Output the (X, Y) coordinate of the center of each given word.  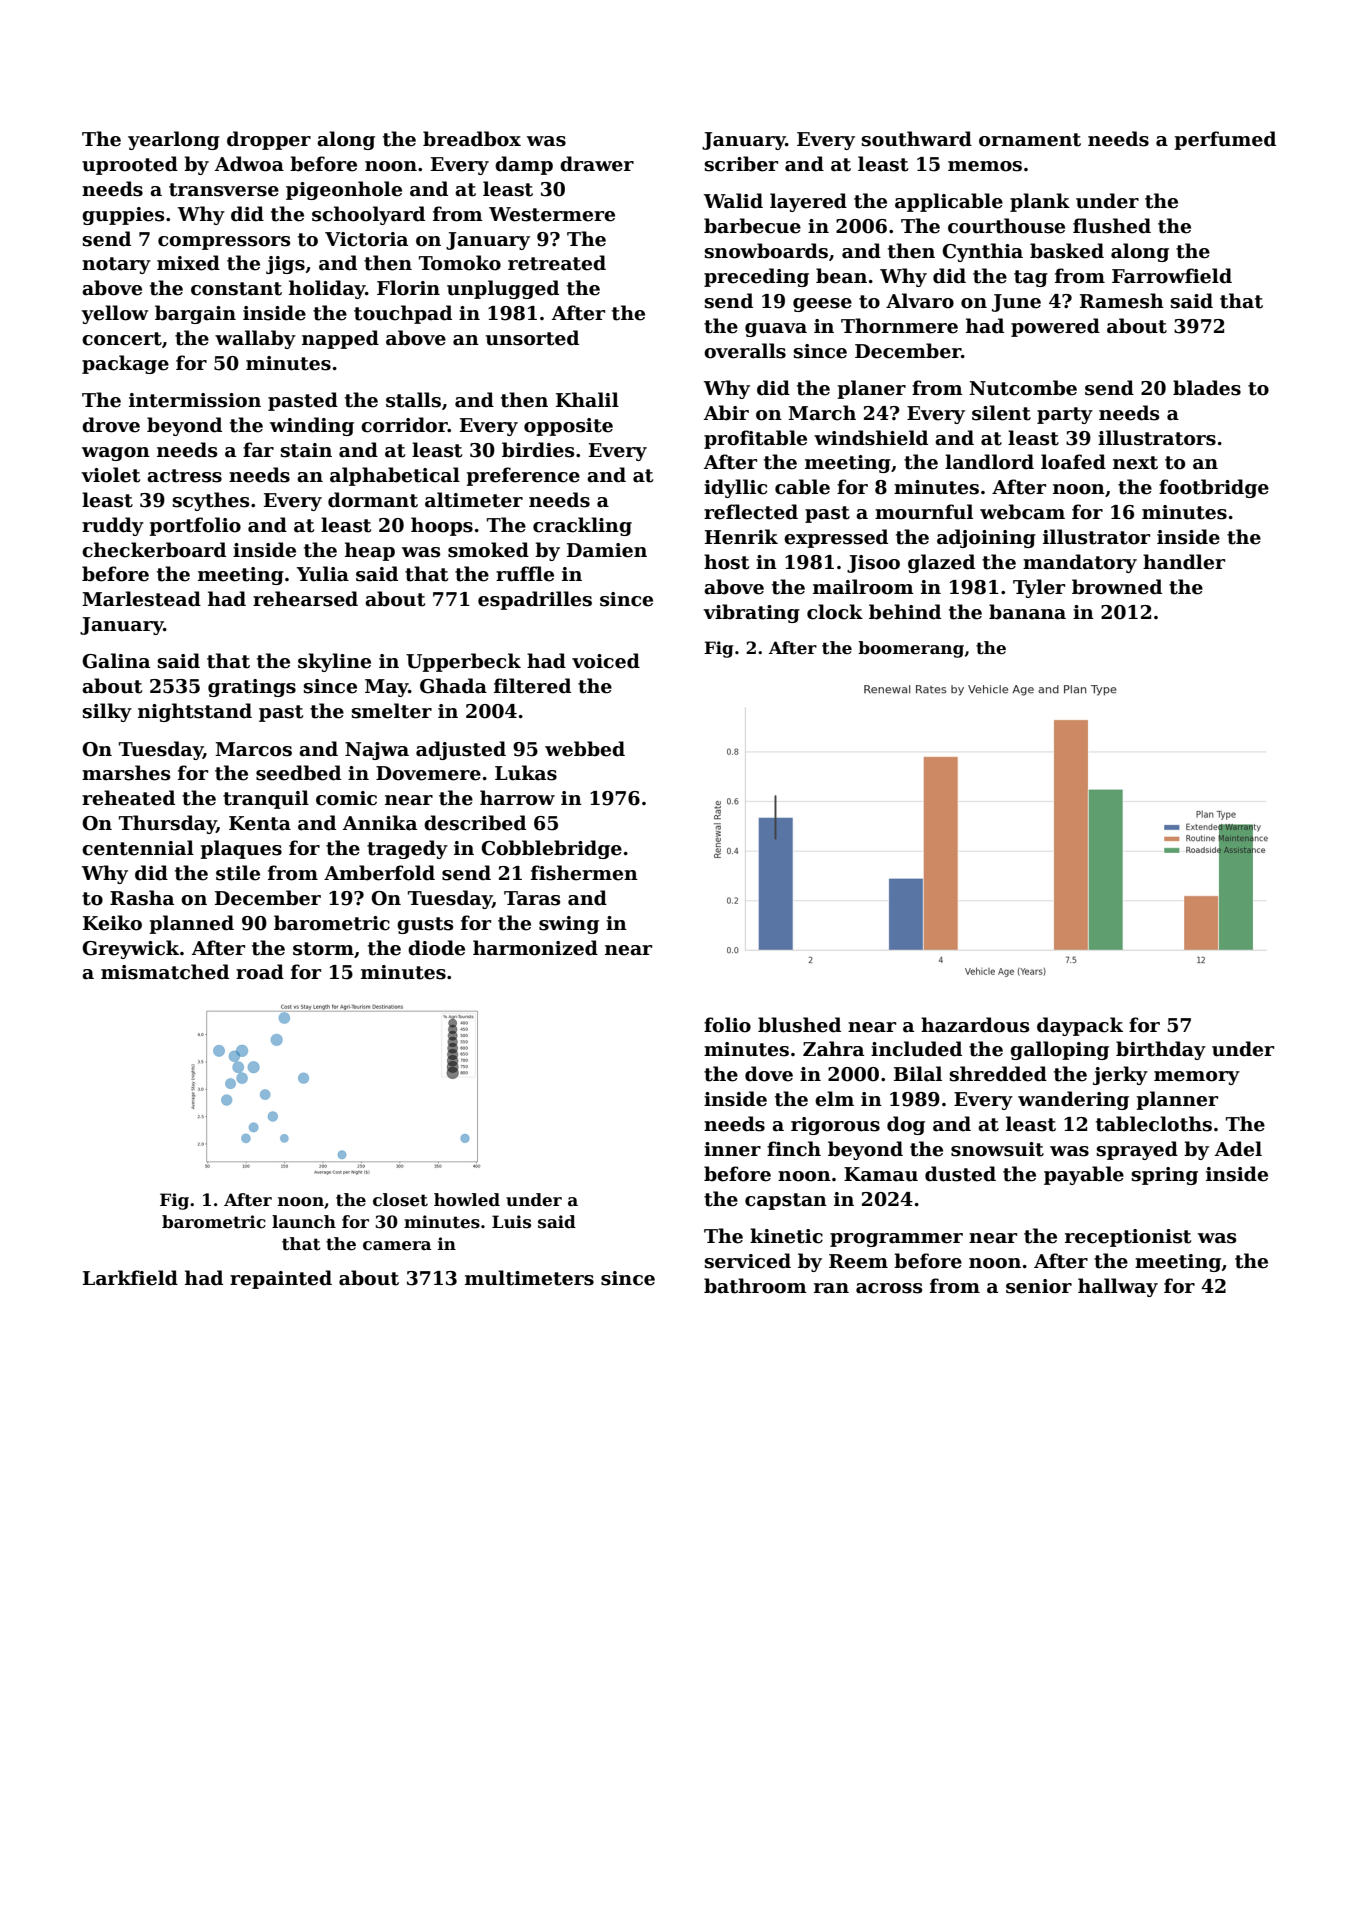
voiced (606, 661)
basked (1067, 251)
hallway (1118, 1287)
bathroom (755, 1286)
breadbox (472, 139)
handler (1184, 562)
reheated (128, 798)
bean (841, 276)
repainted (281, 1279)
